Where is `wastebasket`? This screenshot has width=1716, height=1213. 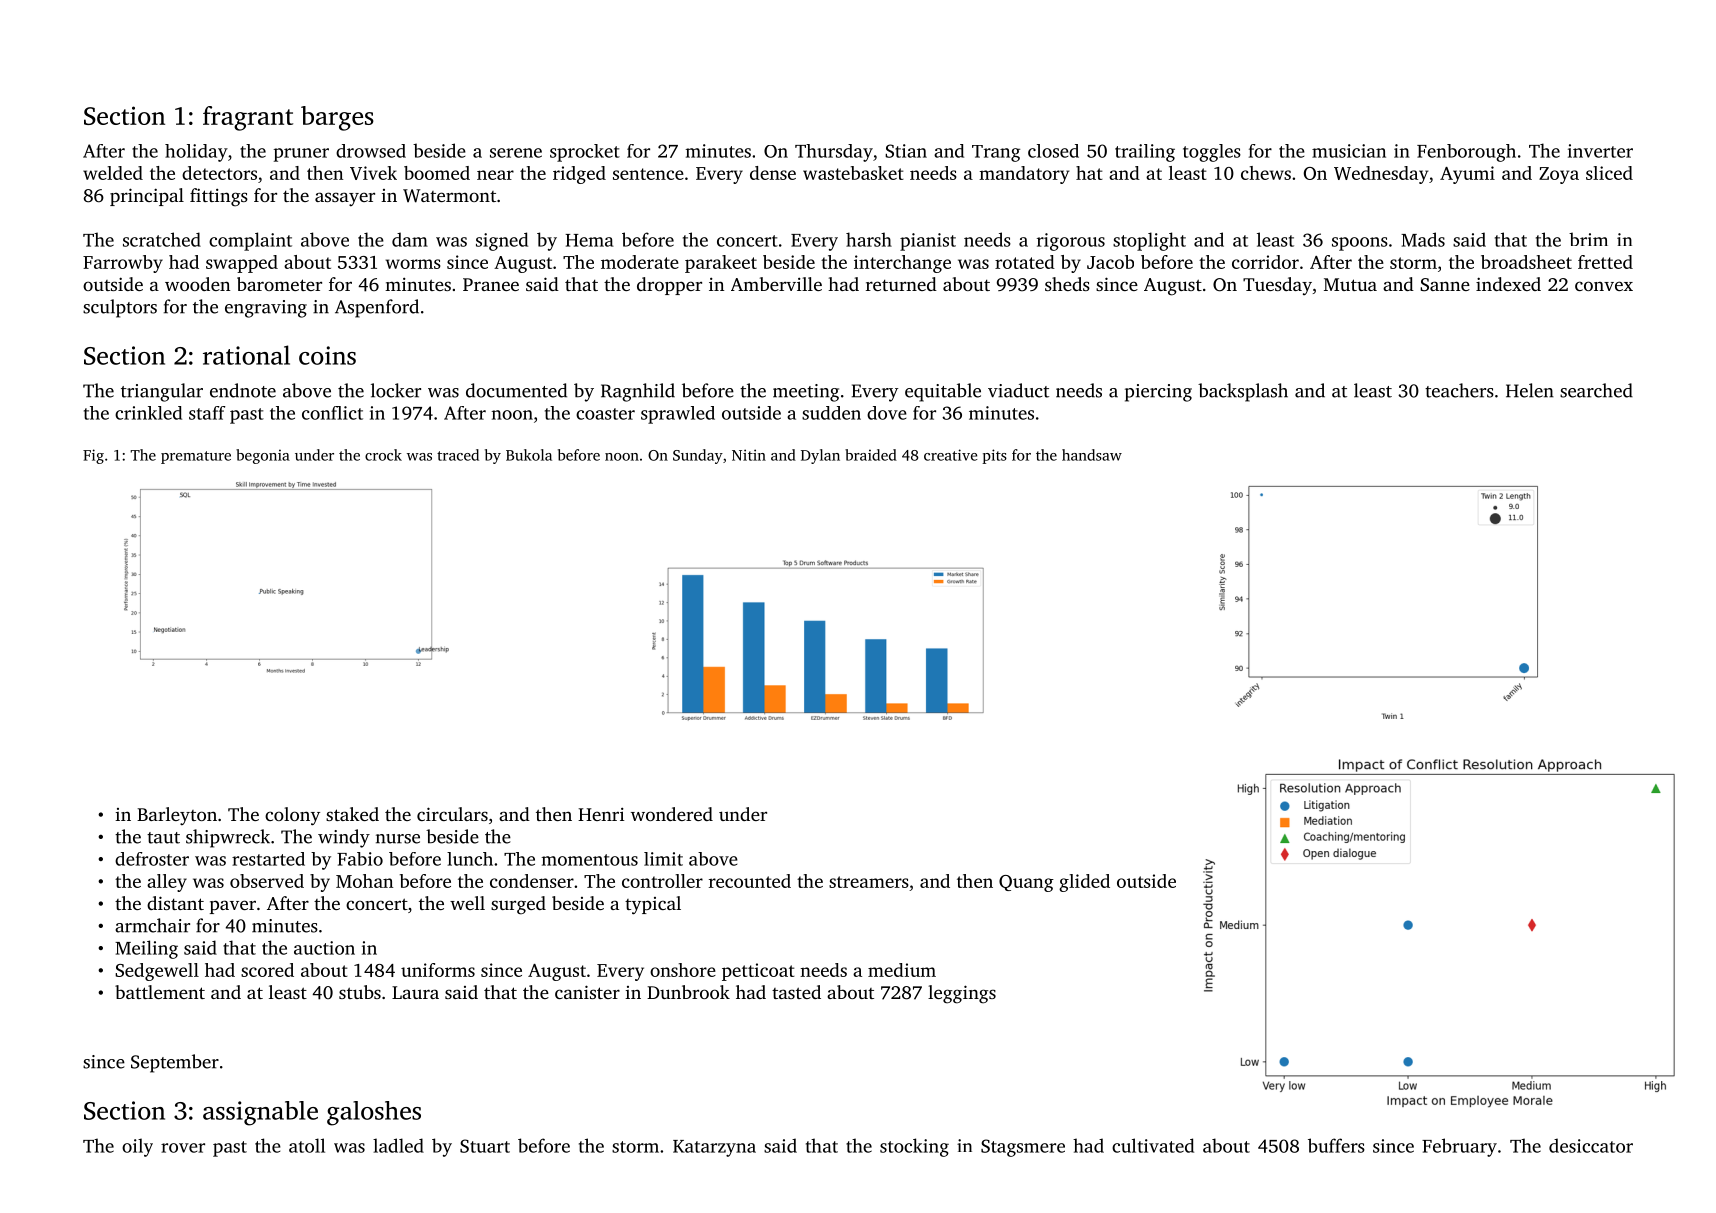 wastebasket is located at coordinates (853, 173).
